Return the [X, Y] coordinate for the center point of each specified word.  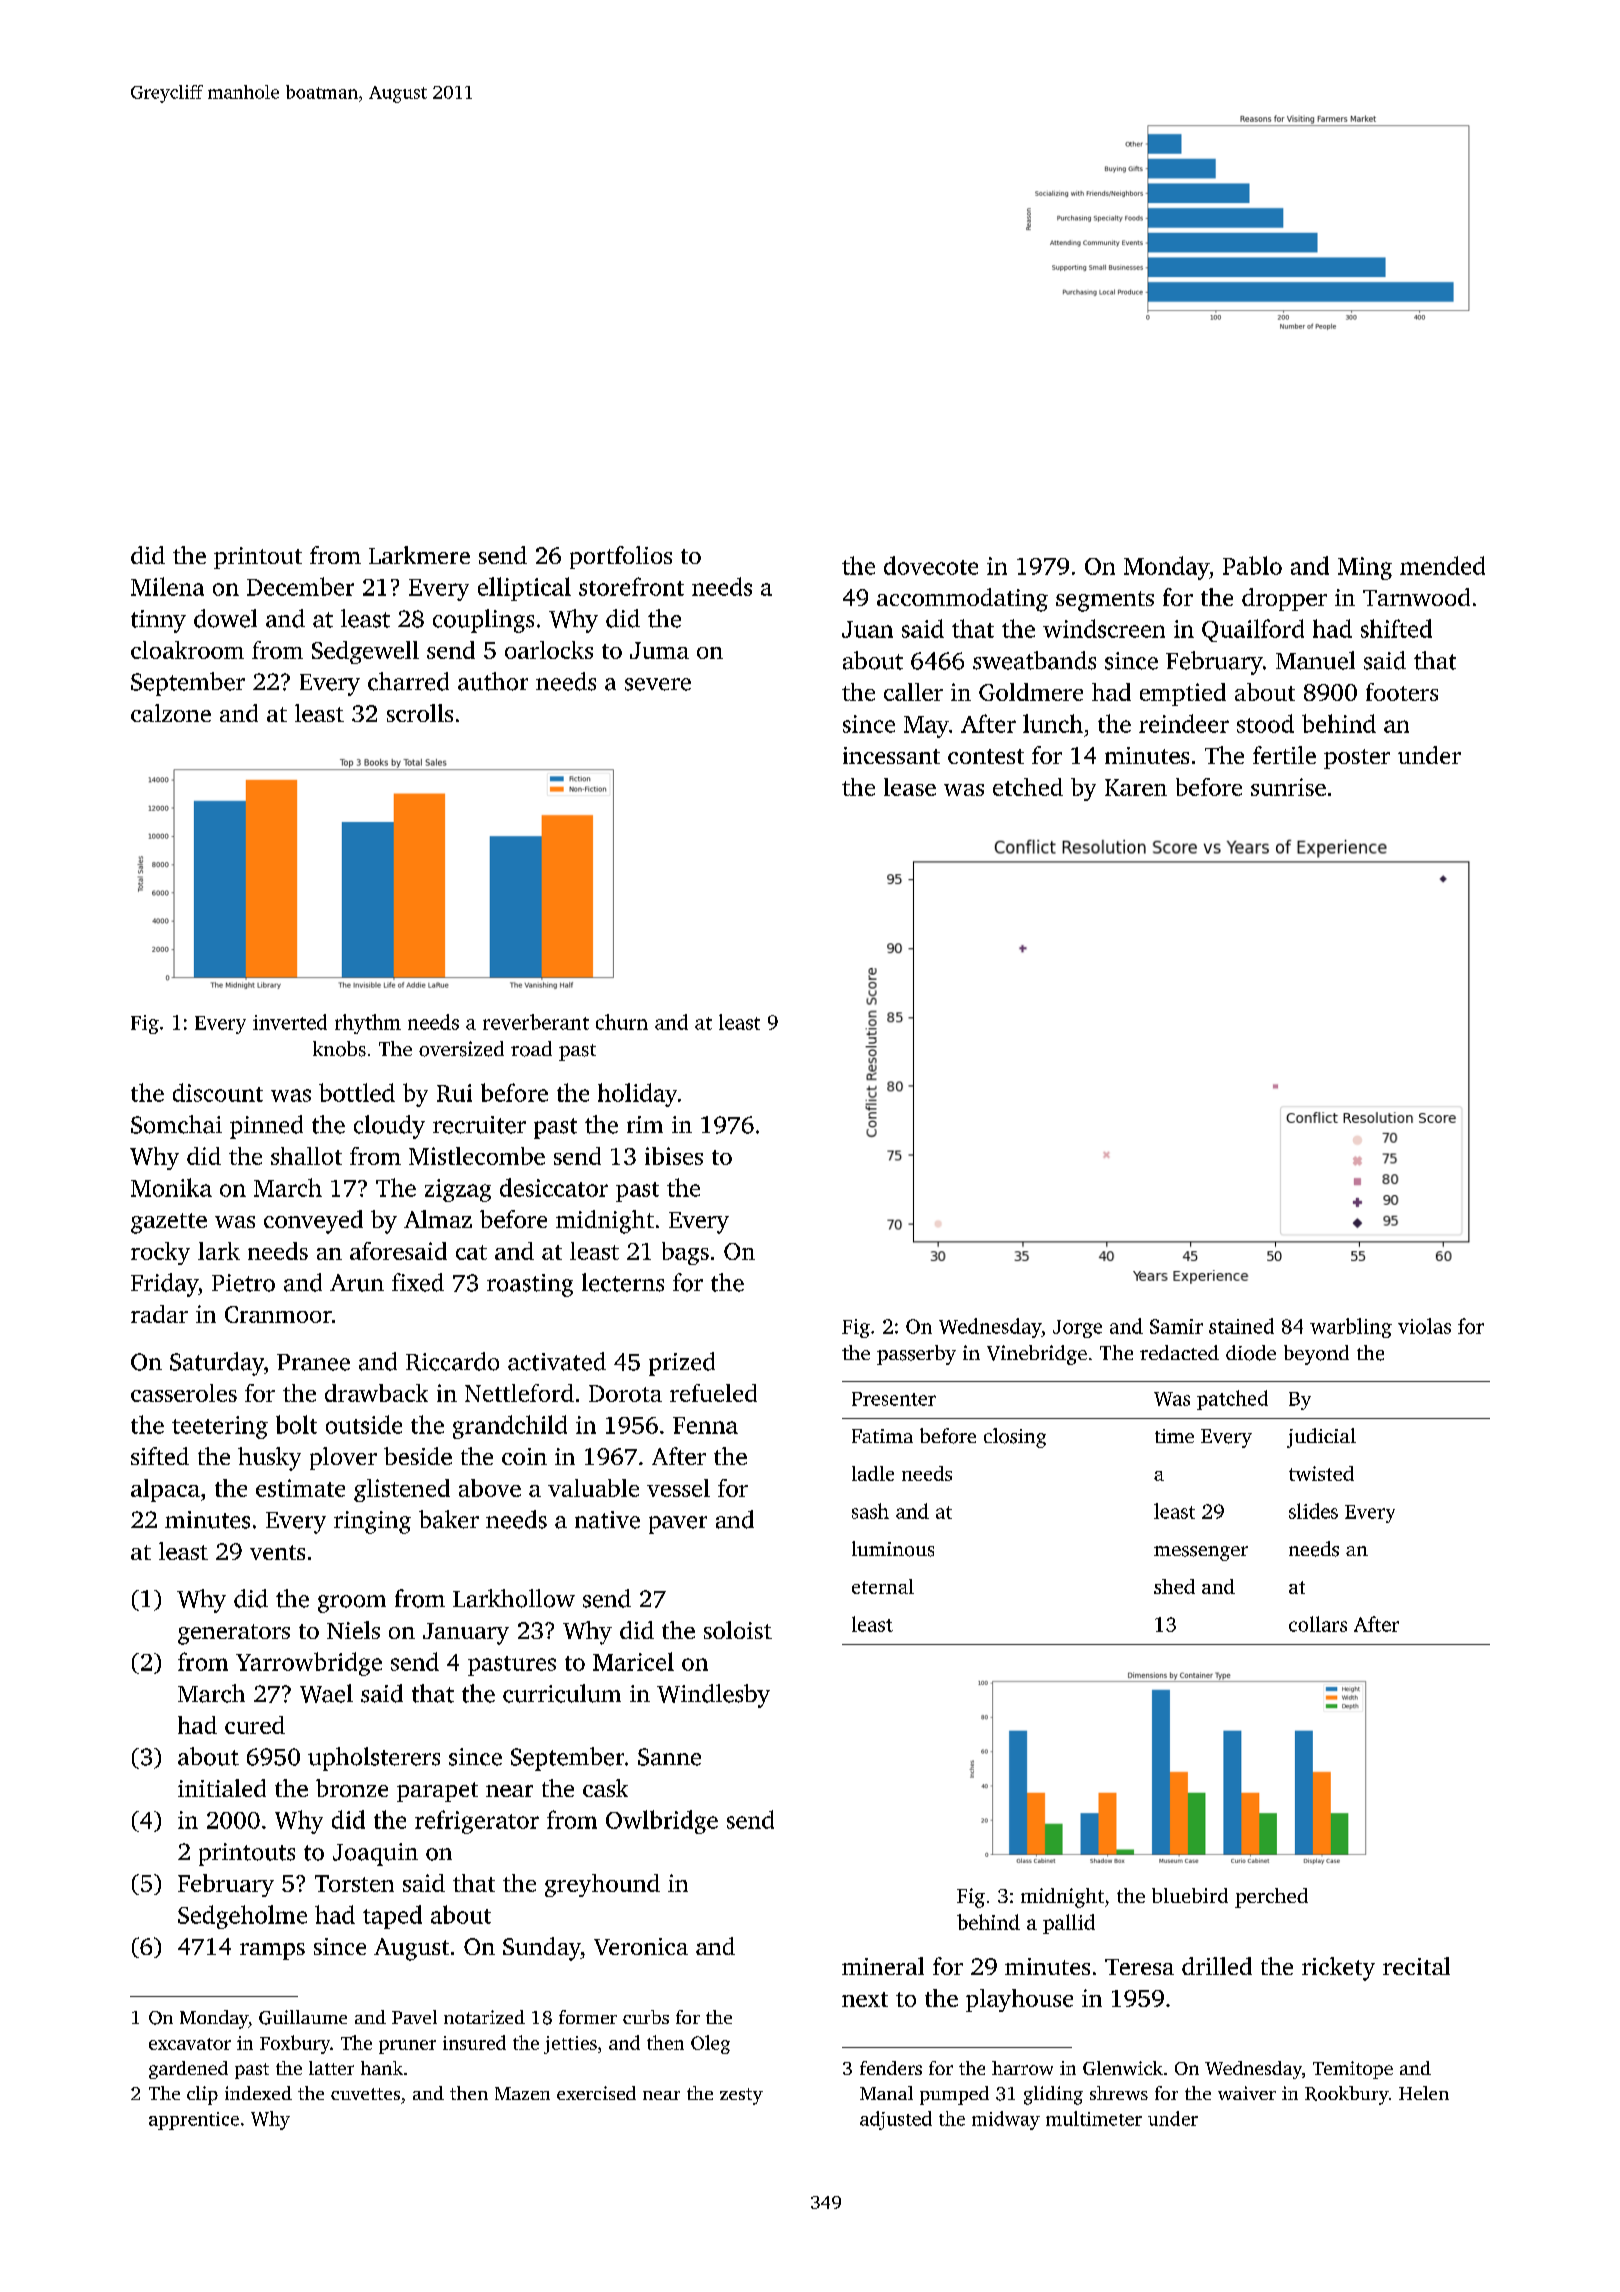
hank [382, 2068]
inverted [290, 1022]
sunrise [1288, 787]
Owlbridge [662, 1822]
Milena [167, 586]
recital [1416, 1966]
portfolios [621, 557]
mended [1442, 565]
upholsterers [374, 1759]
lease [910, 787]
